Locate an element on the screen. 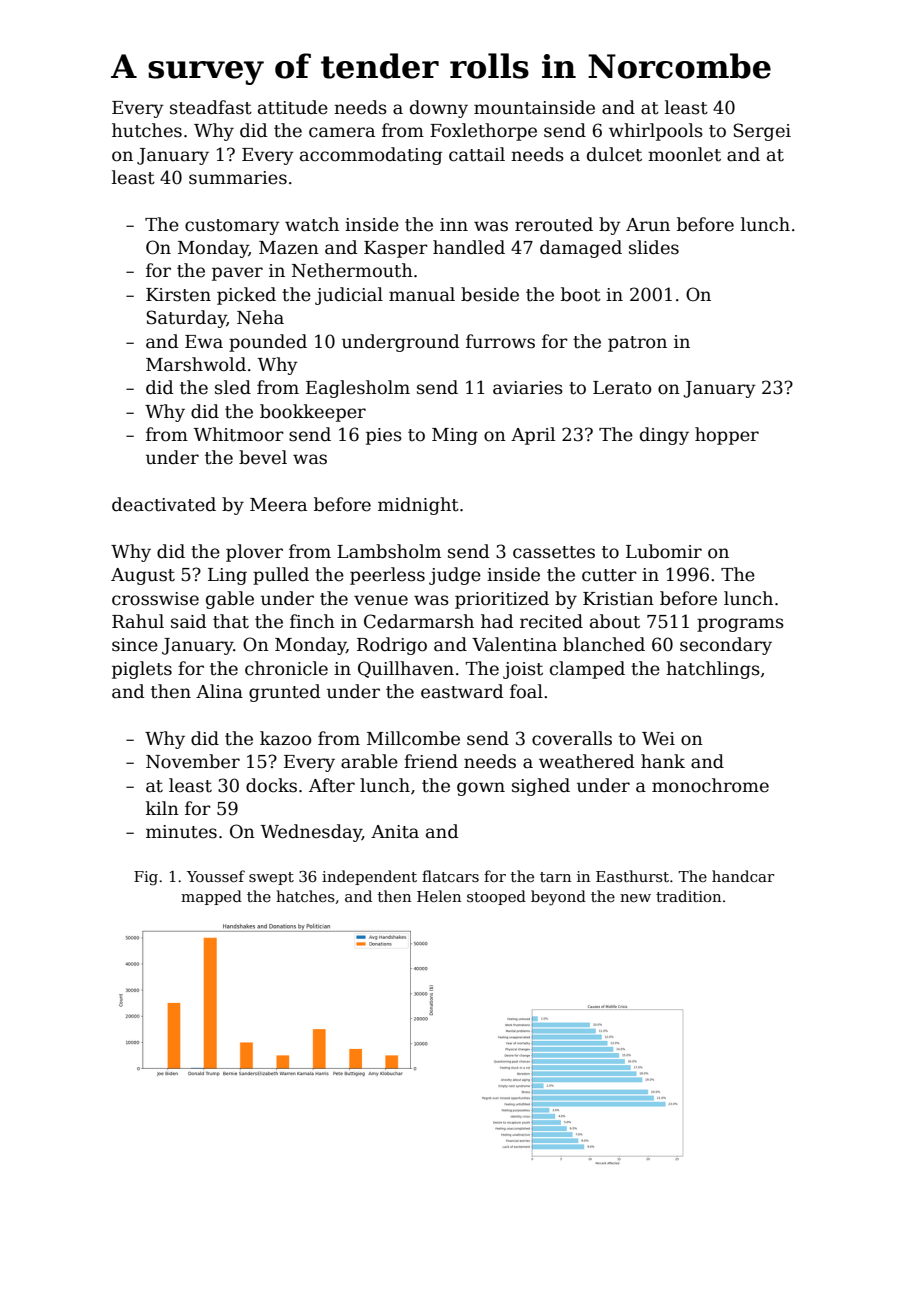  chronicle is located at coordinates (286, 668).
